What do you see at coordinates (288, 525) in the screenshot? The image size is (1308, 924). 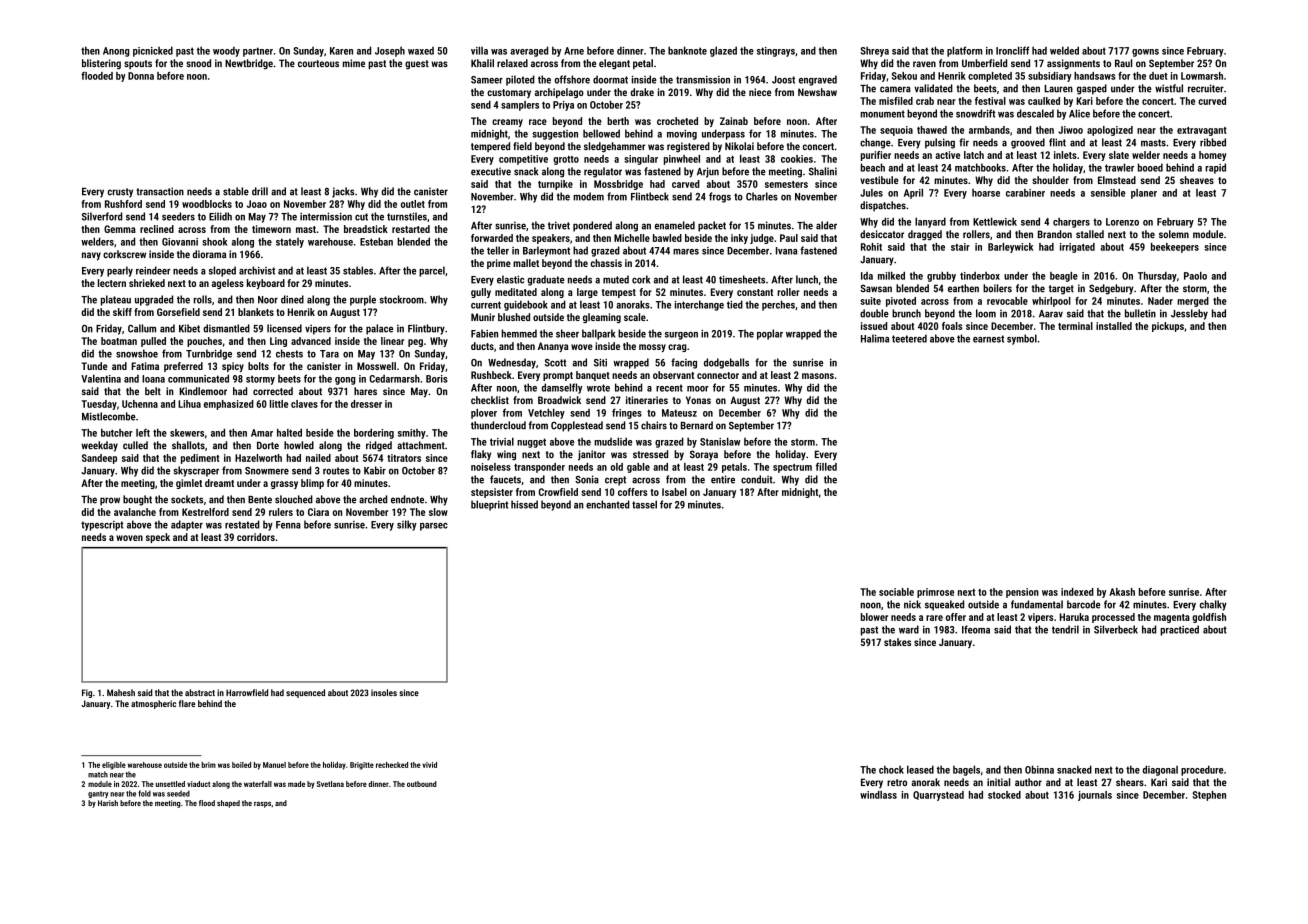 I see `Fenna` at bounding box center [288, 525].
